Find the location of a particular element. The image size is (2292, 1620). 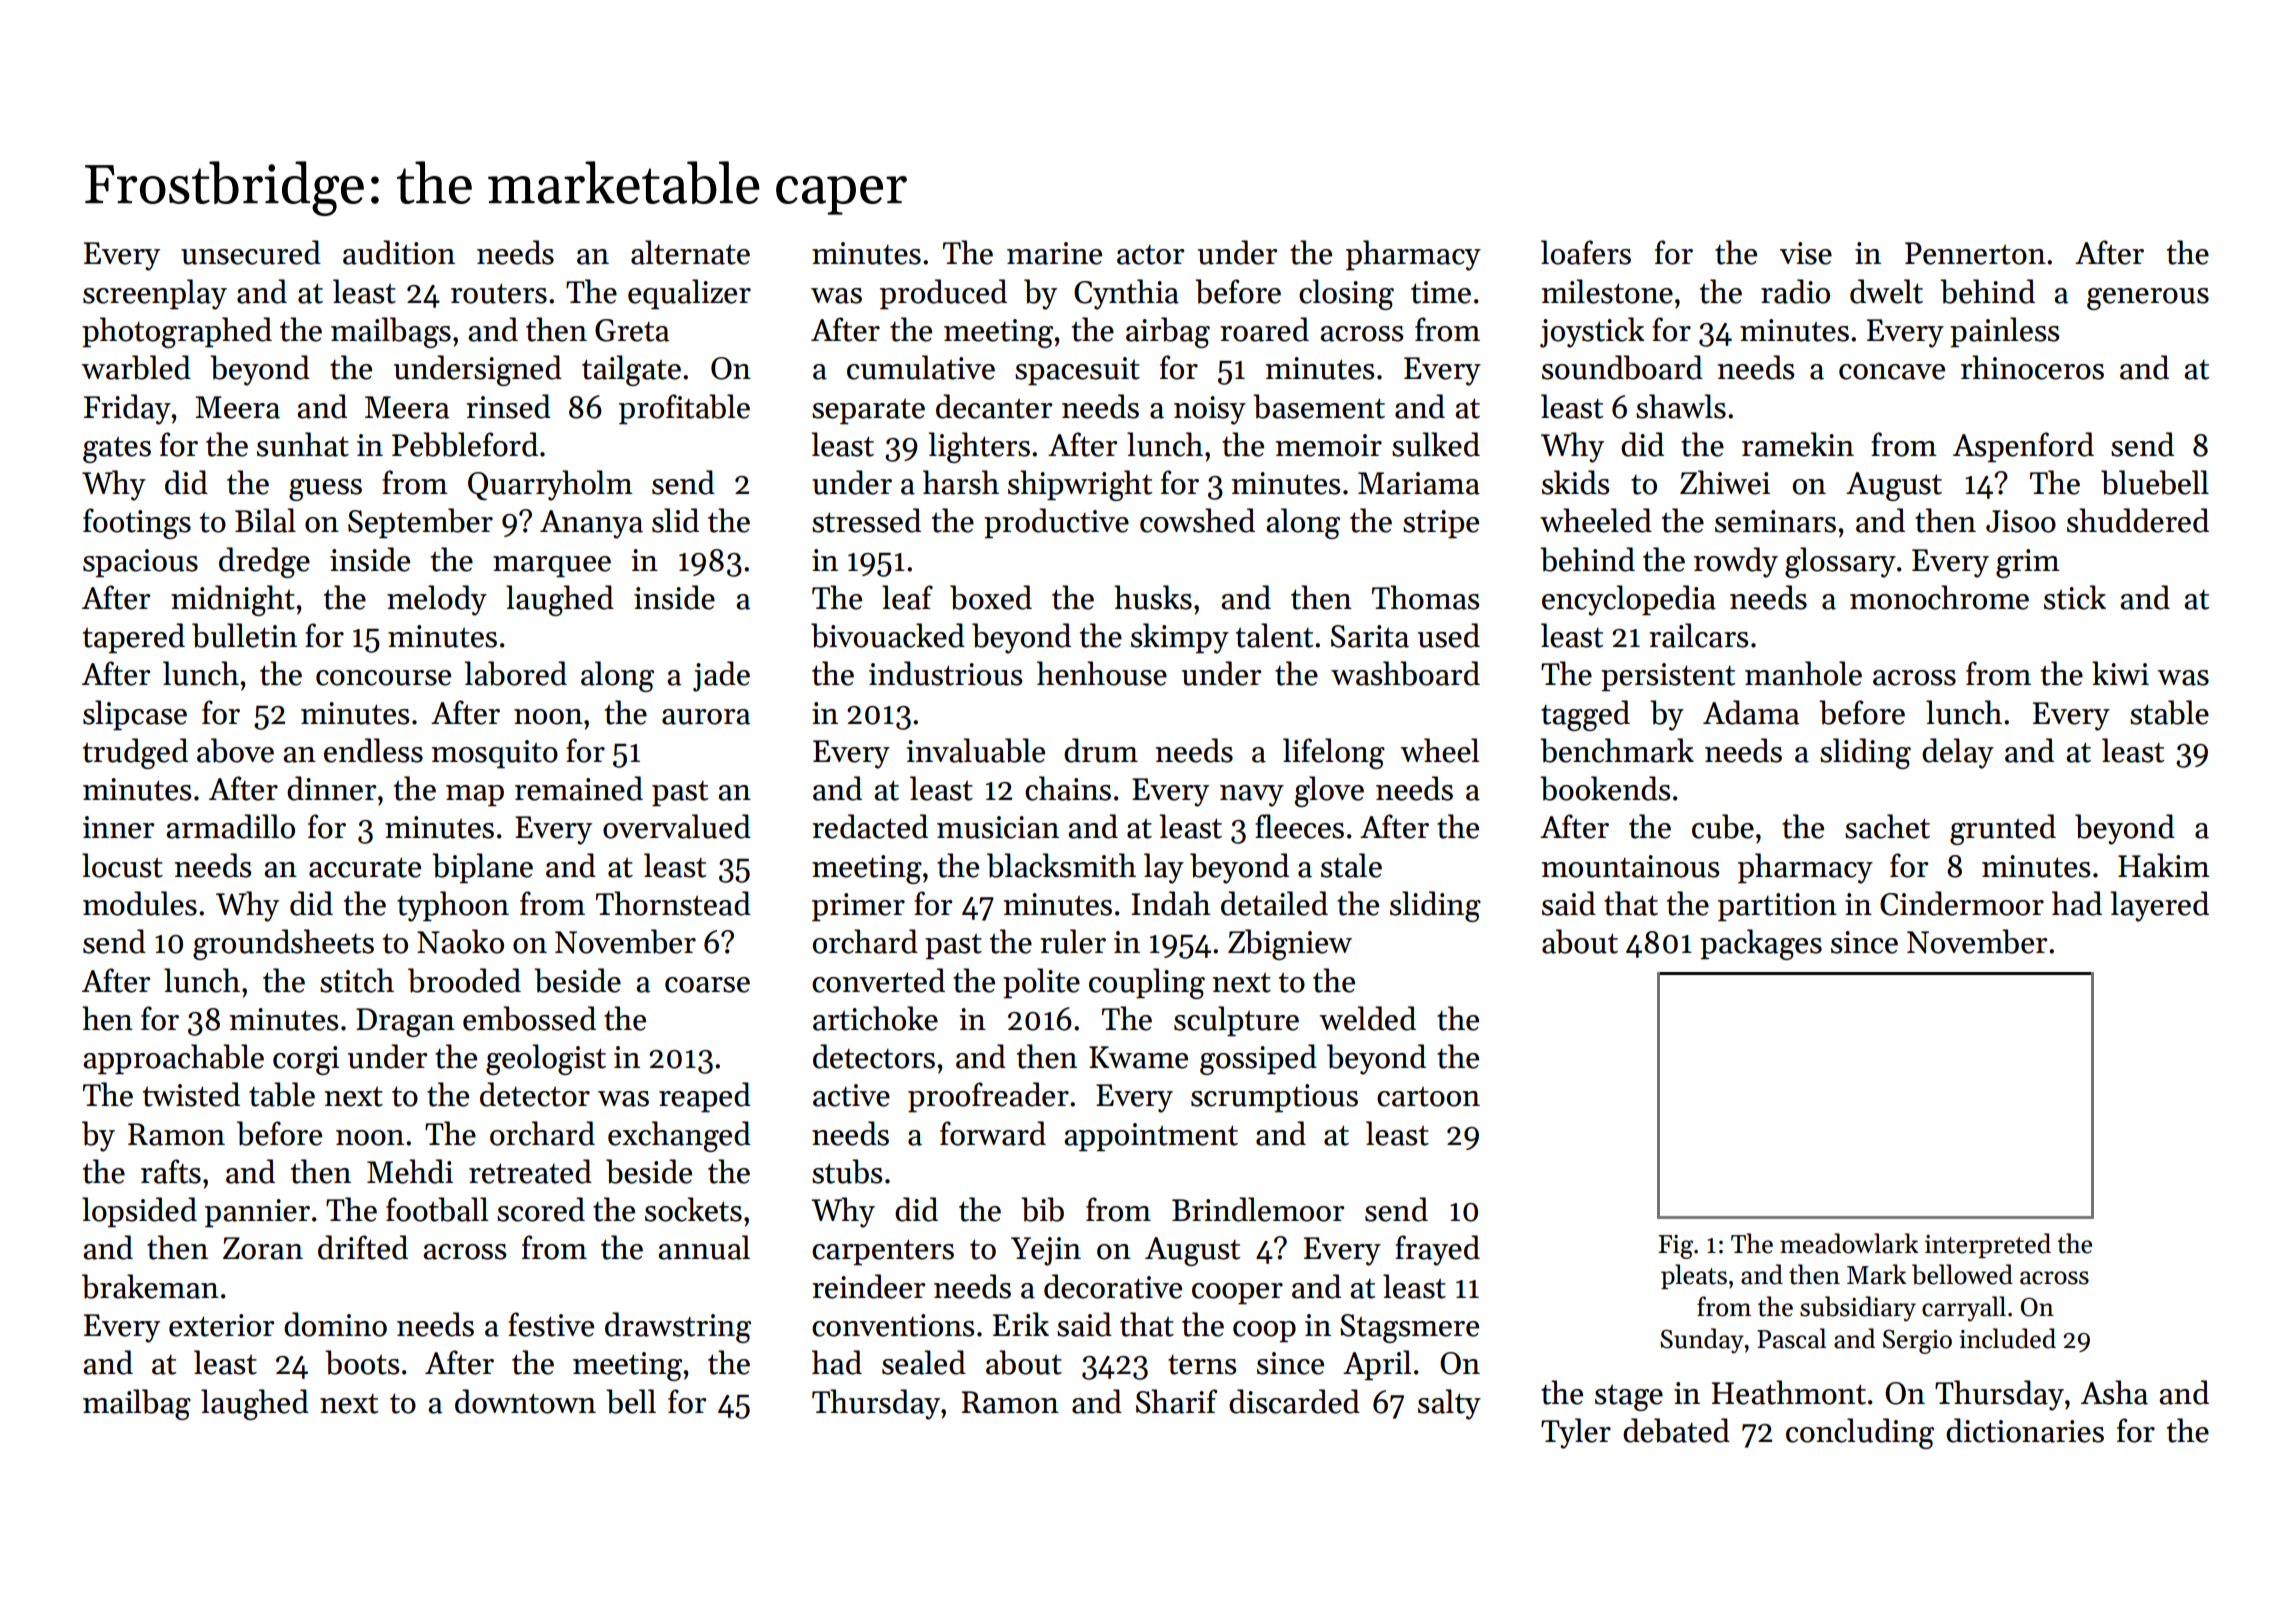

boots is located at coordinates (362, 1362).
